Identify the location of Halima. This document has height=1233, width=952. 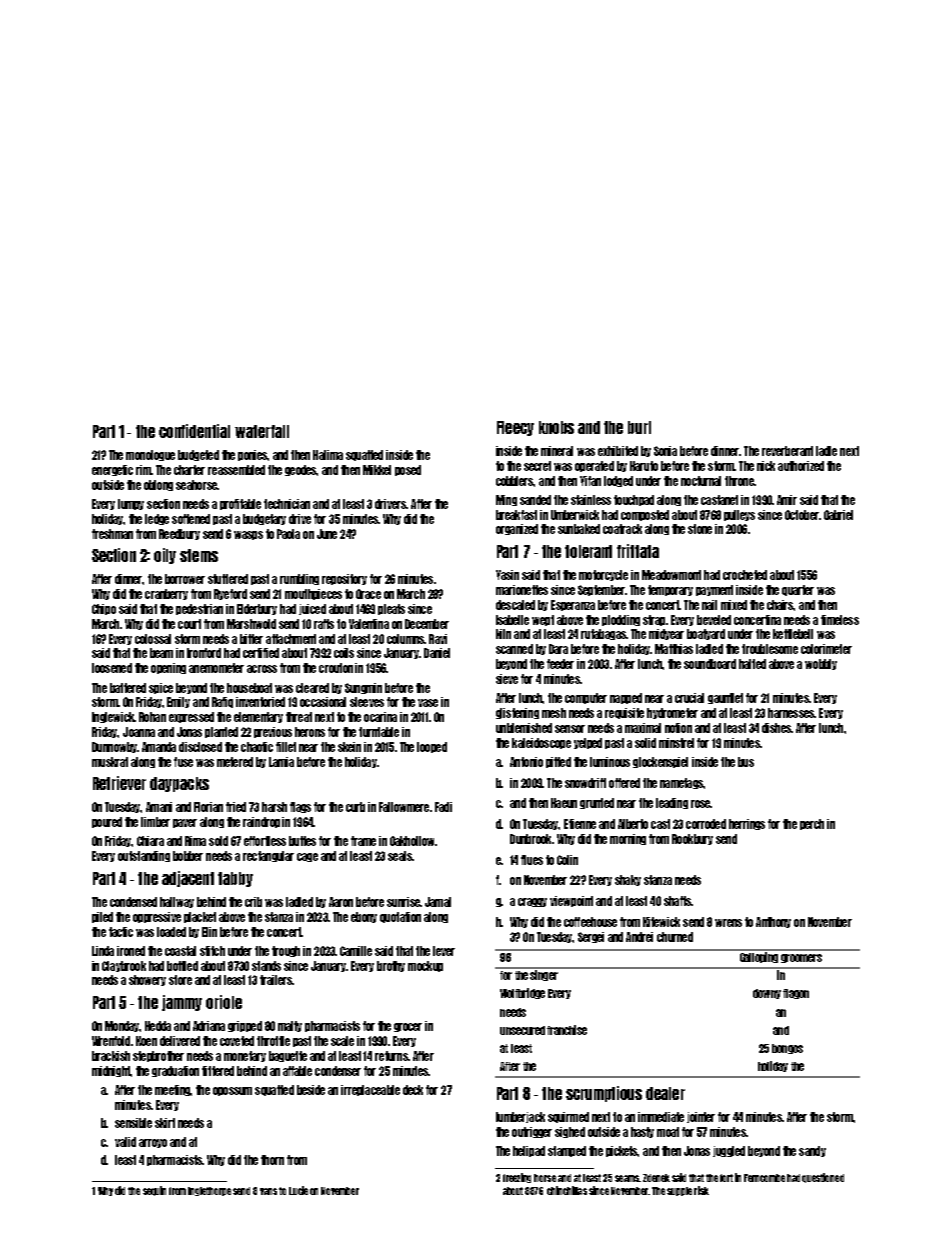
(328, 455).
